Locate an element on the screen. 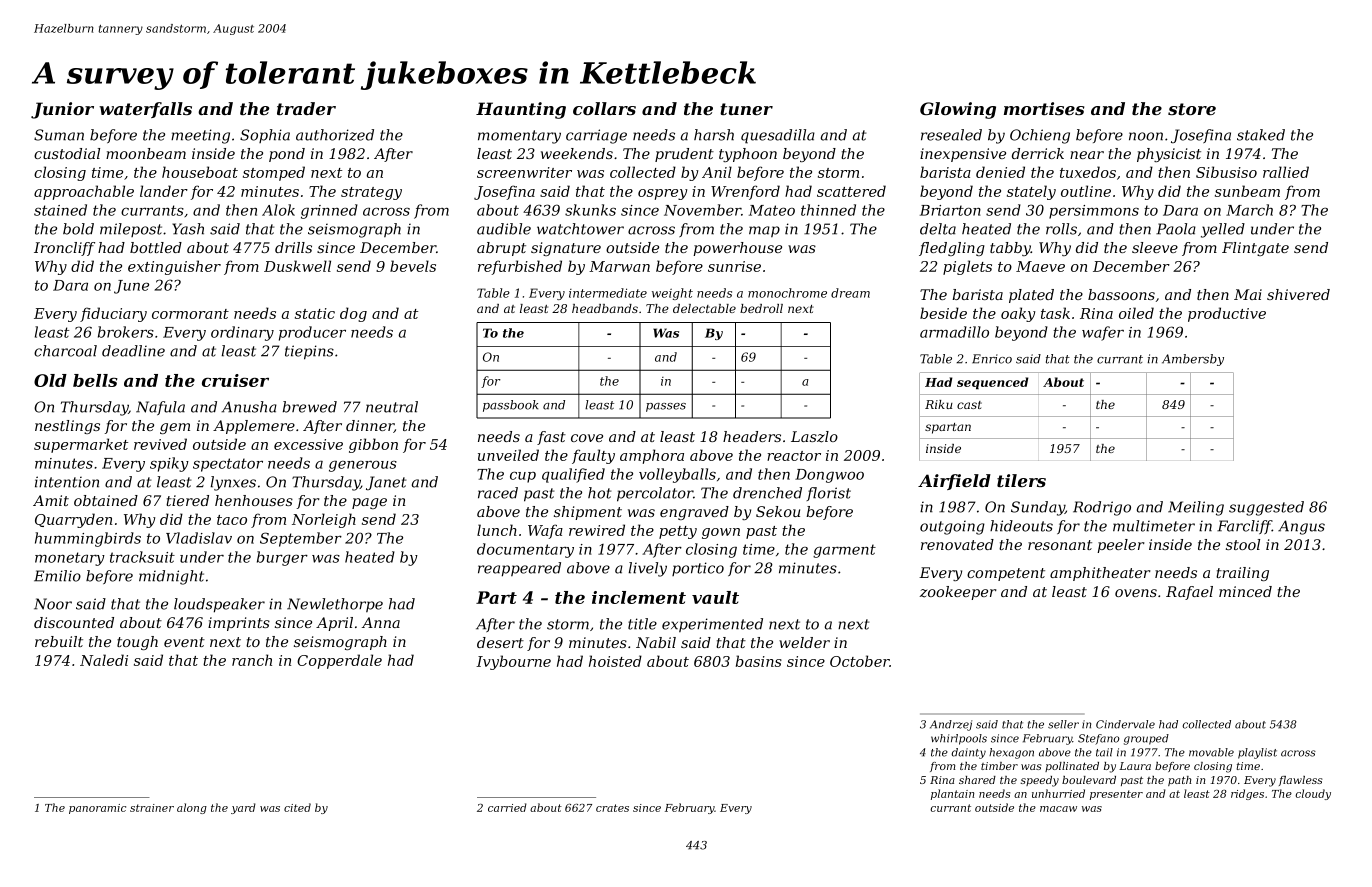 The height and width of the screenshot is (887, 1372). Rafael is located at coordinates (1189, 593).
